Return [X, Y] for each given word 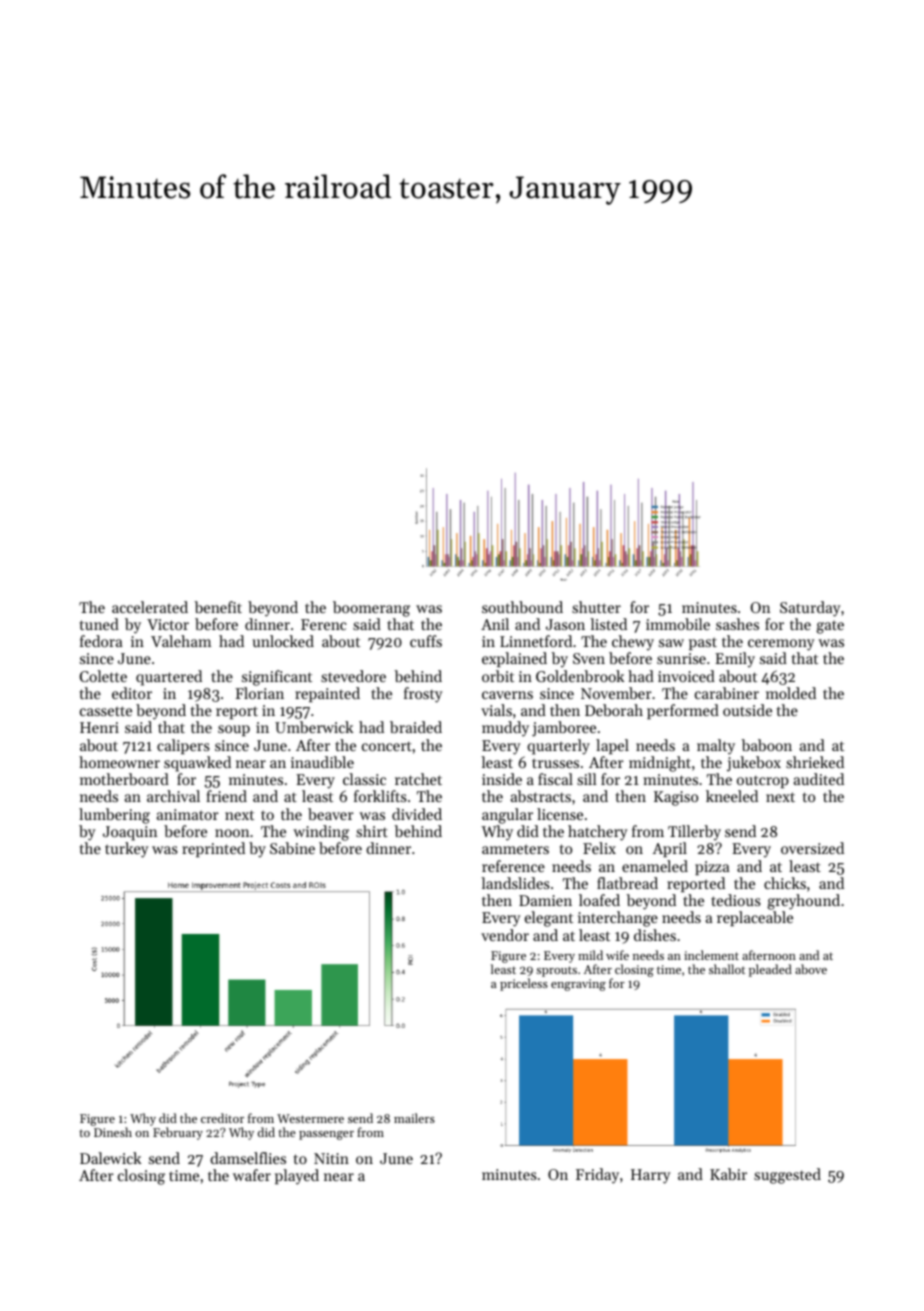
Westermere [310, 1118]
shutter [596, 607]
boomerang [371, 609]
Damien [545, 900]
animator [188, 814]
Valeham [181, 641]
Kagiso [676, 798]
